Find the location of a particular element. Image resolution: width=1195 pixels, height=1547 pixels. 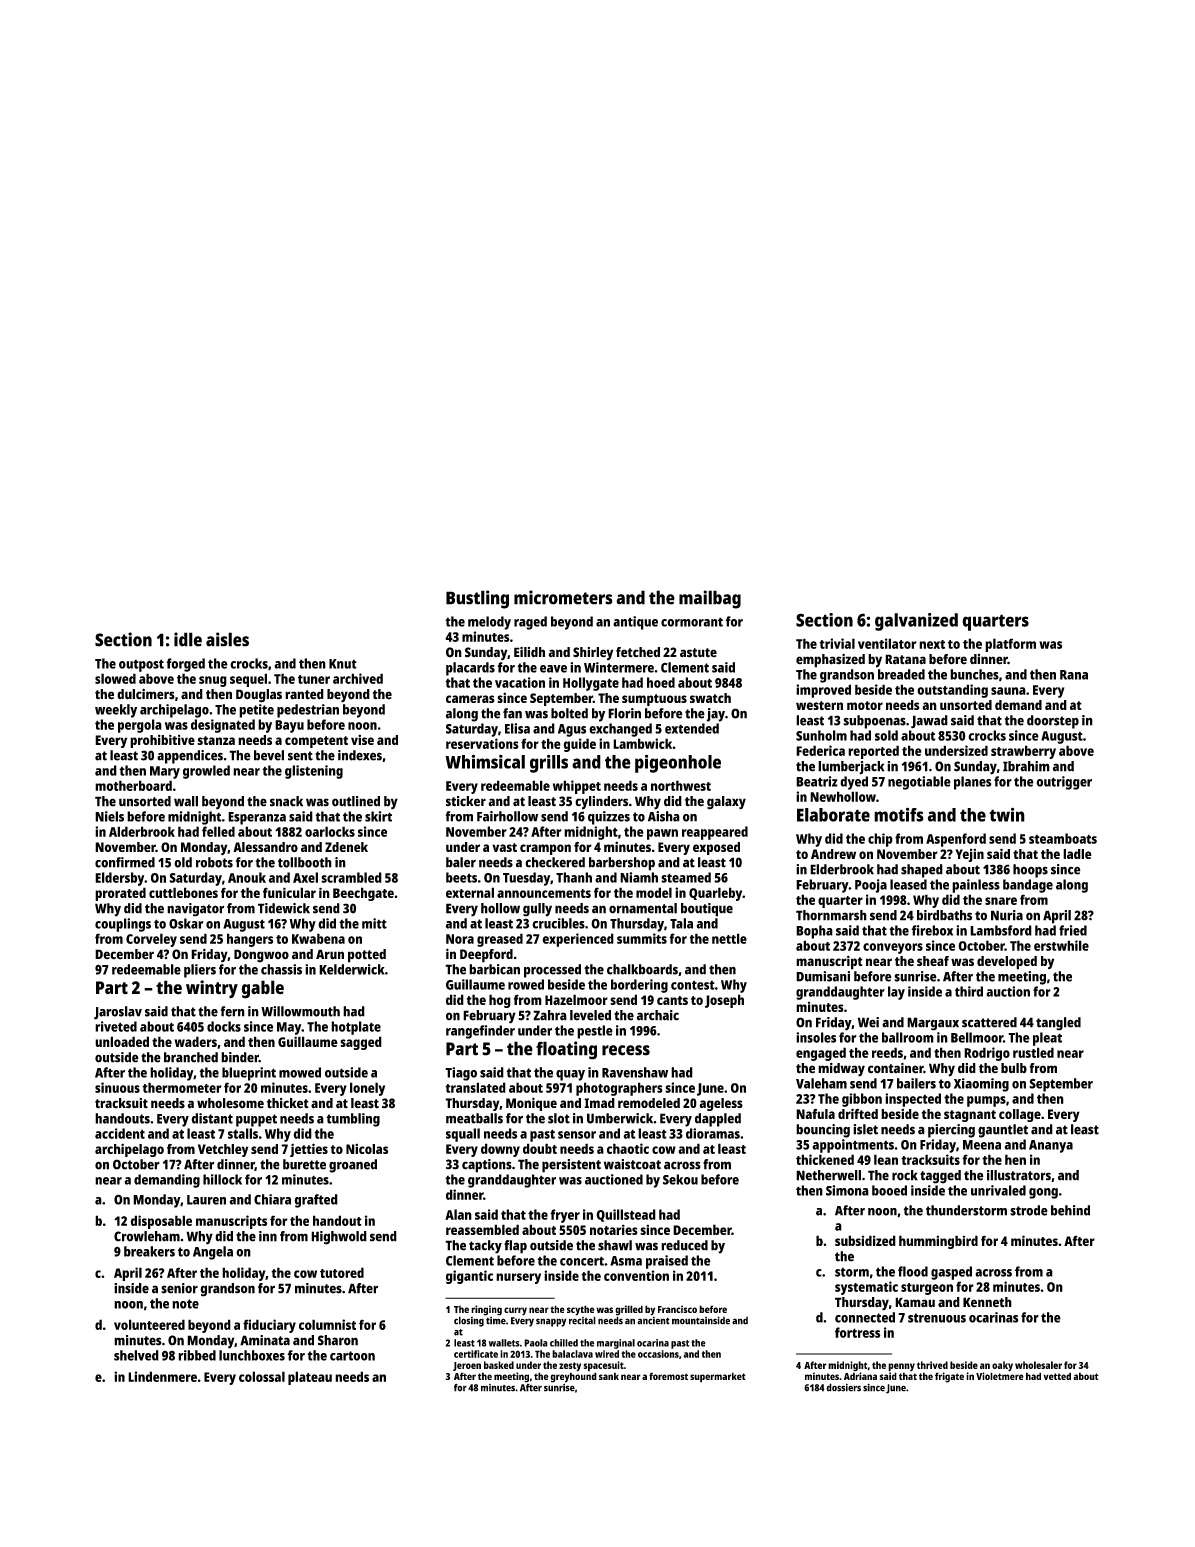

announcements is located at coordinates (544, 893).
